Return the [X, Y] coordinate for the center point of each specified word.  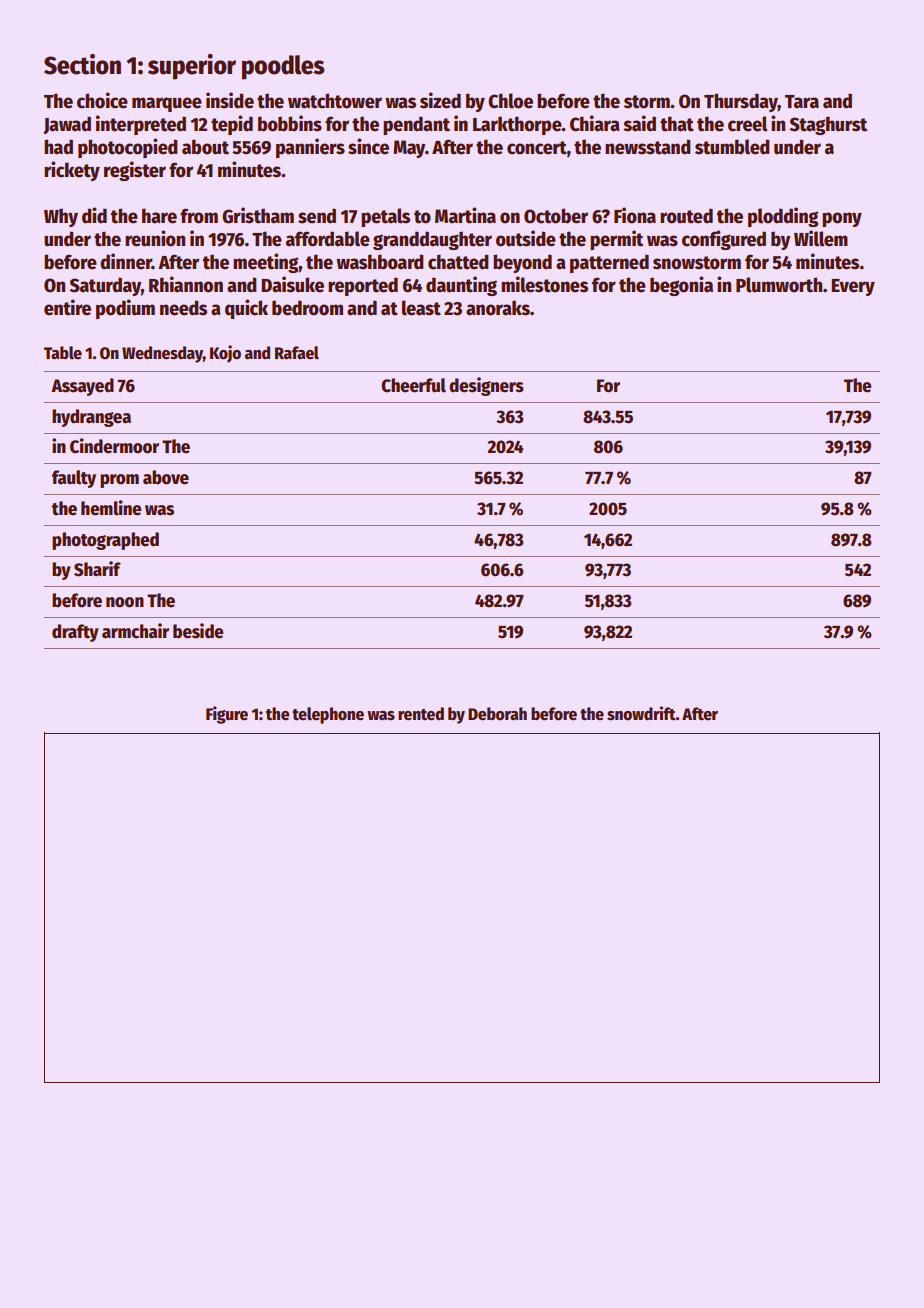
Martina [465, 215]
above [166, 477]
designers [486, 386]
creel [748, 124]
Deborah [497, 714]
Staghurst [828, 125]
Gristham [258, 215]
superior [192, 67]
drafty [75, 633]
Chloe [510, 101]
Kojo [225, 354]
